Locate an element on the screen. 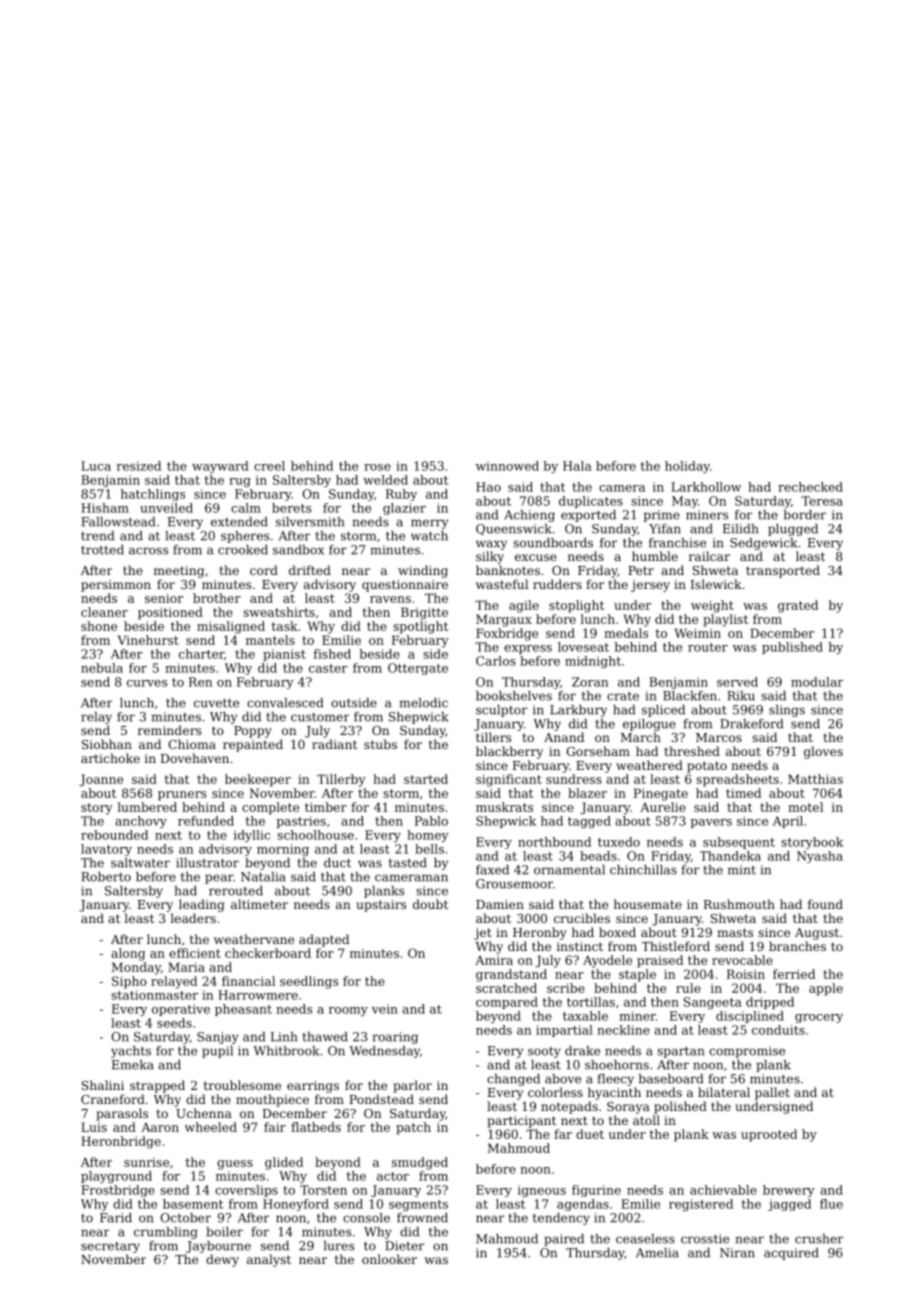 The height and width of the screenshot is (1308, 924). housemate is located at coordinates (648, 904).
